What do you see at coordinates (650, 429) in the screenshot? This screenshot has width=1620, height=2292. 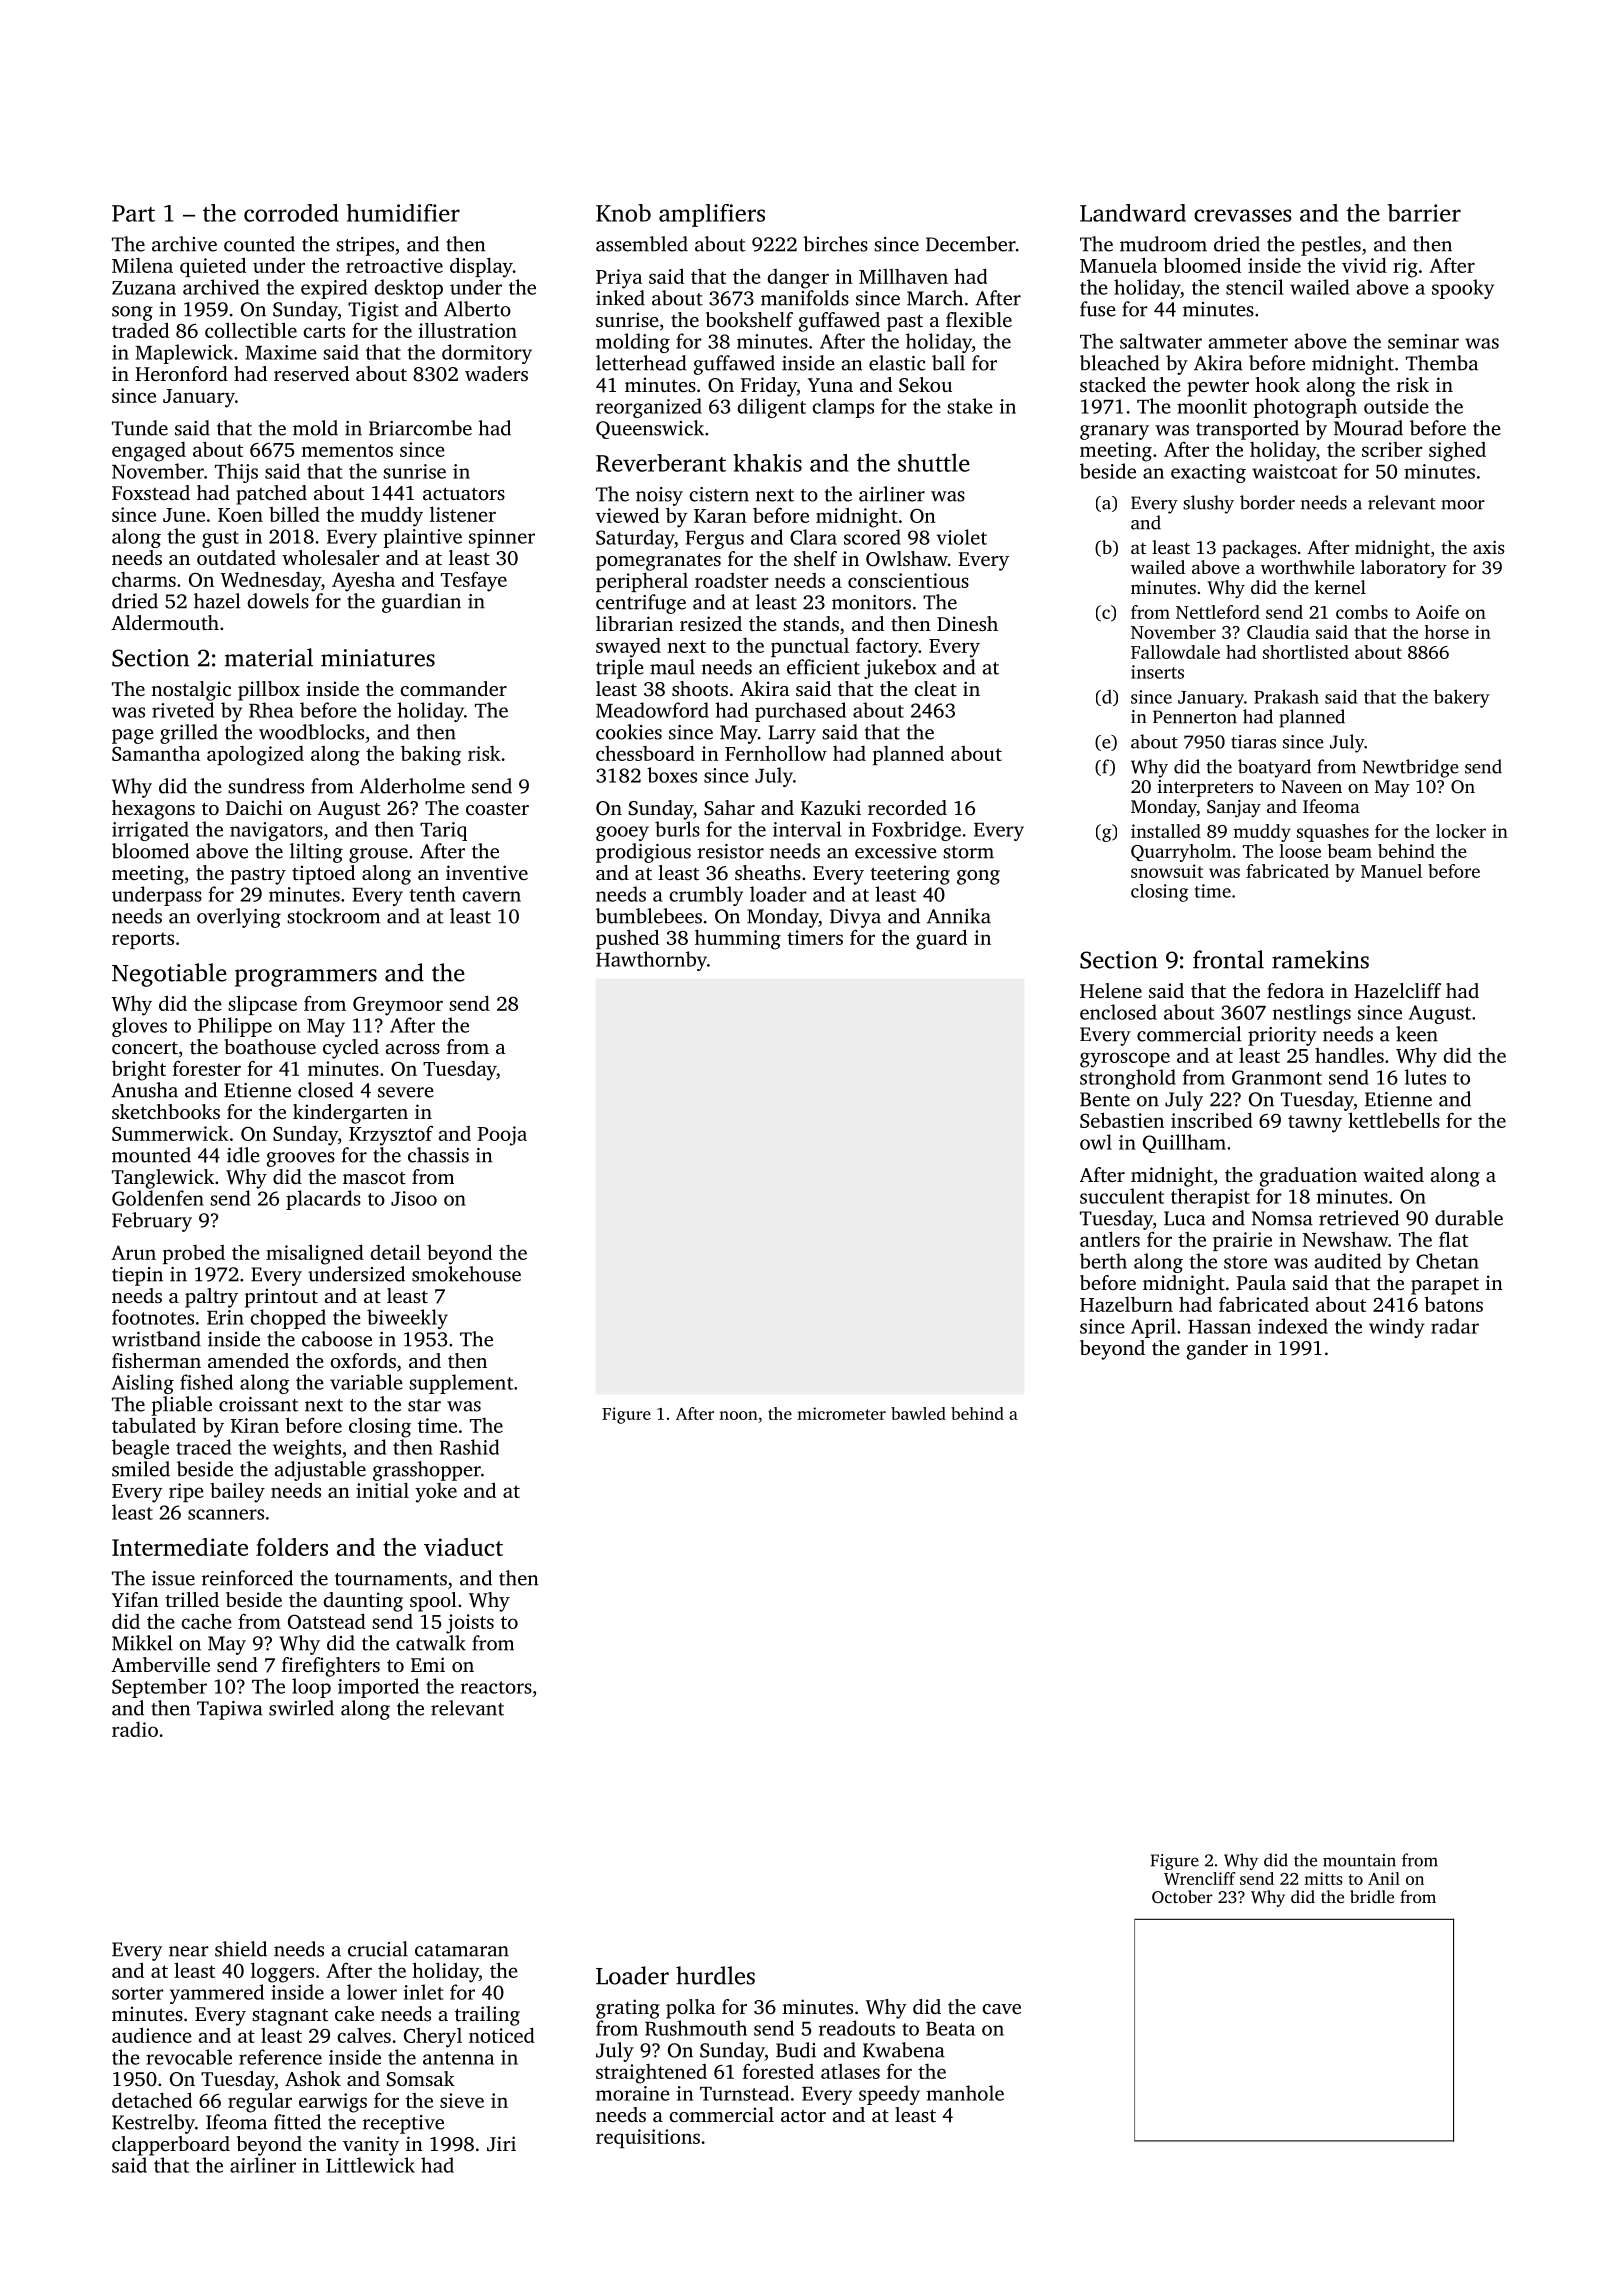 I see `Queenswick` at bounding box center [650, 429].
